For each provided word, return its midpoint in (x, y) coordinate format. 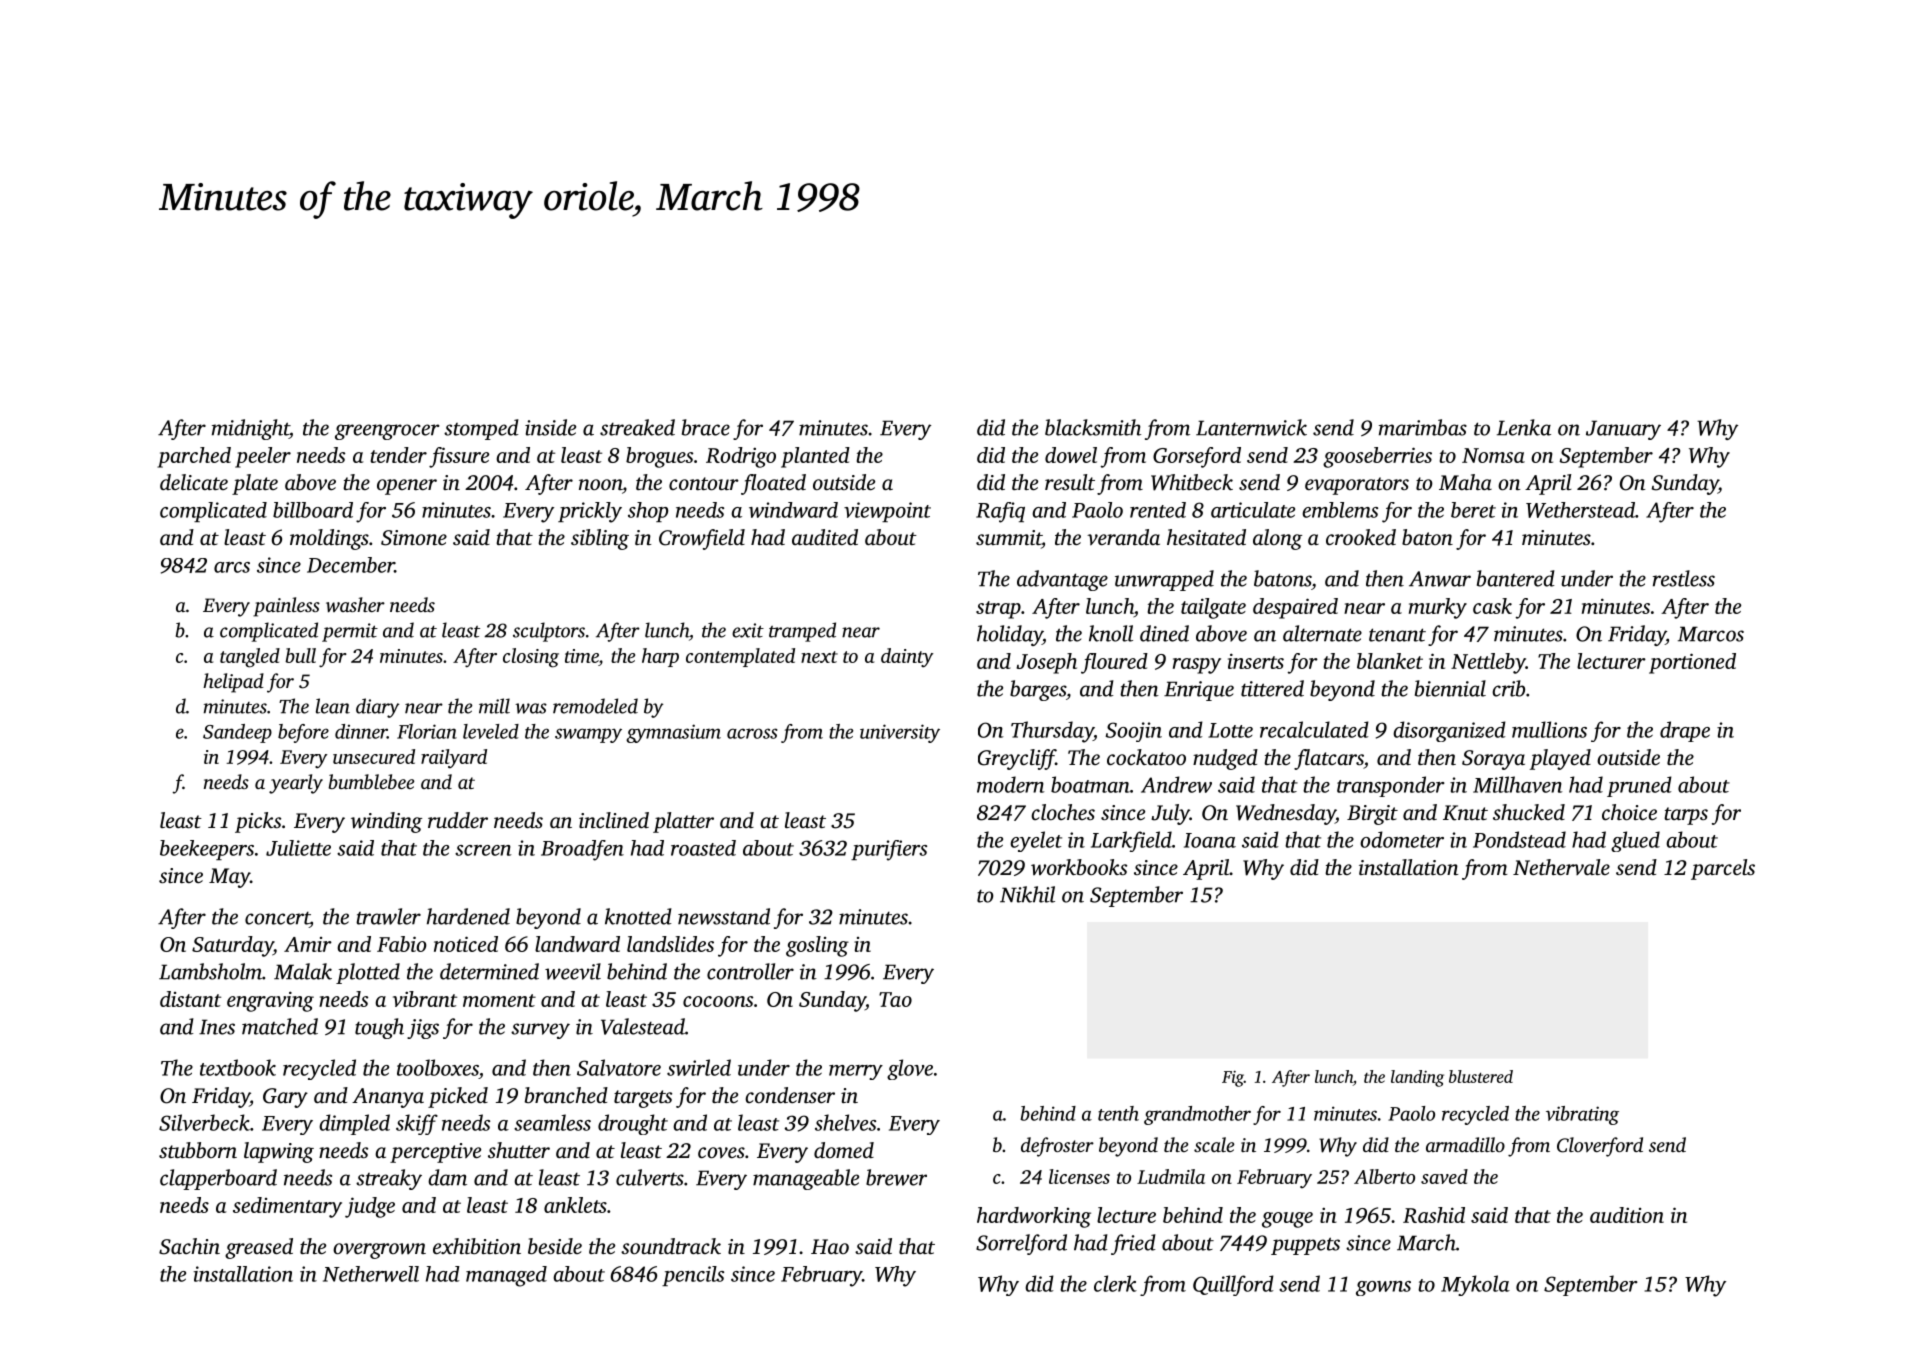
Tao (895, 999)
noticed (466, 944)
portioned (1692, 663)
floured (1114, 663)
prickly (590, 512)
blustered (1481, 1076)
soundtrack (671, 1246)
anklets (575, 1205)
